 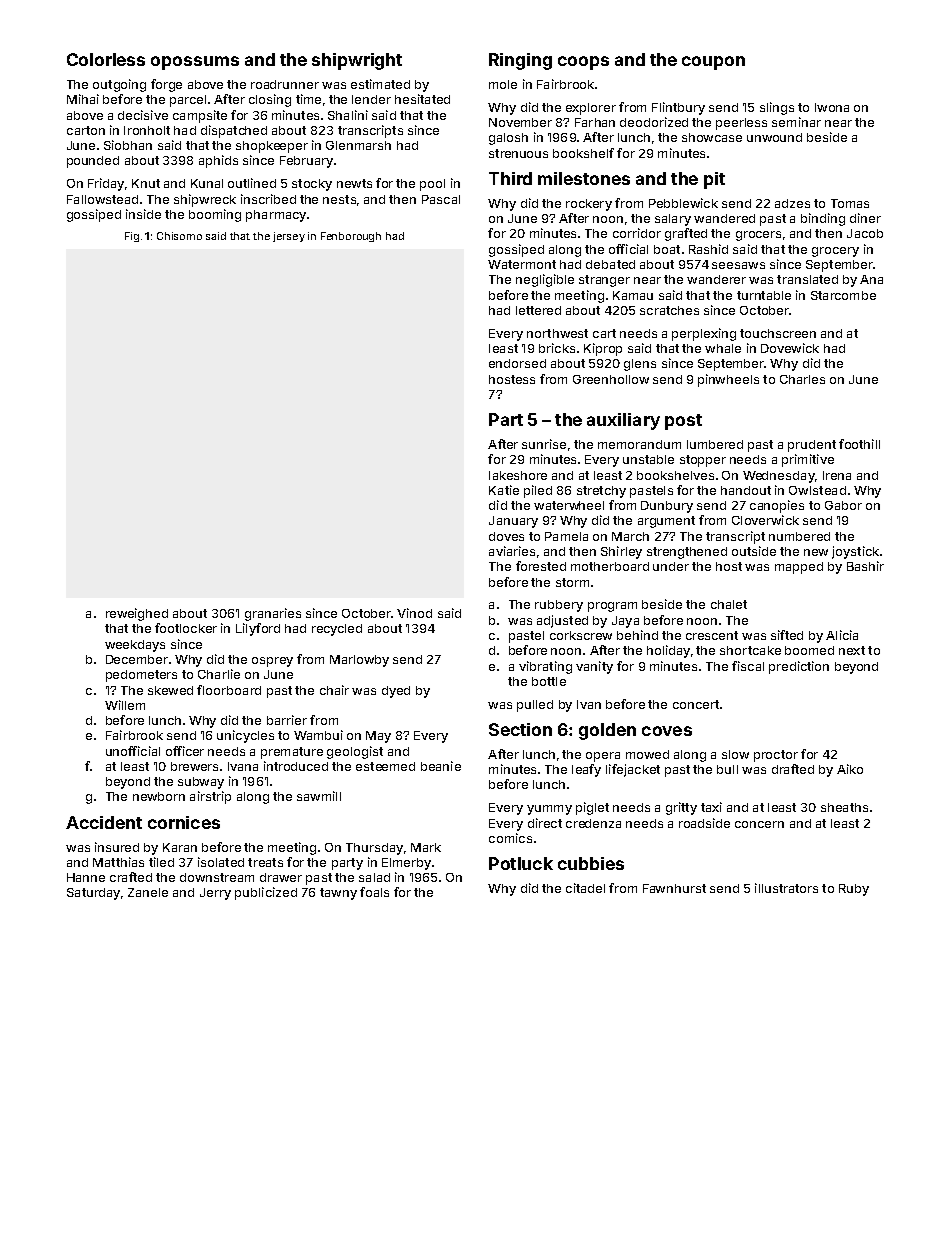 What do you see at coordinates (93, 162) in the image?
I see `pounded` at bounding box center [93, 162].
